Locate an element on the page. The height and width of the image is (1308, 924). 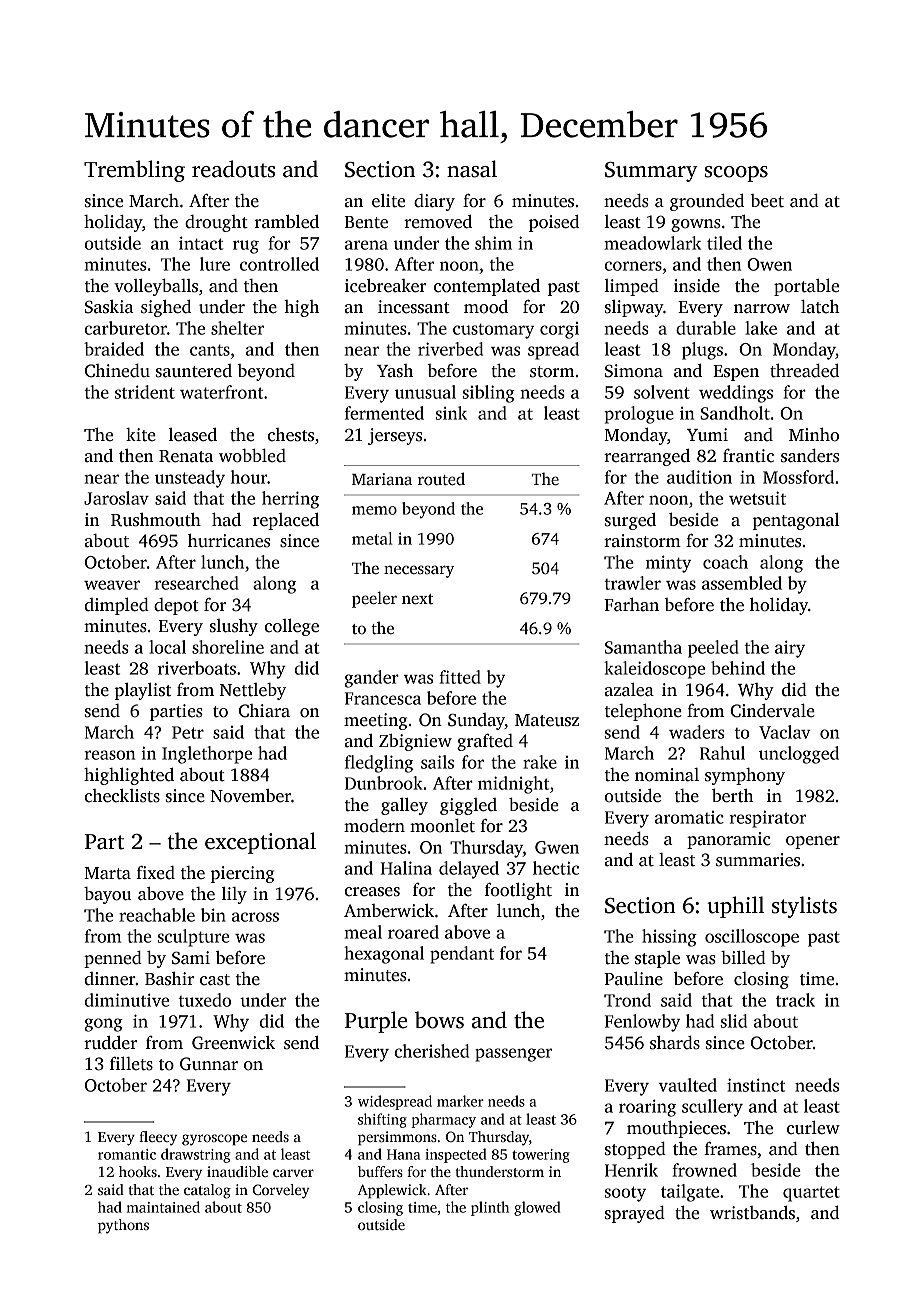
plinth is located at coordinates (490, 1208).
